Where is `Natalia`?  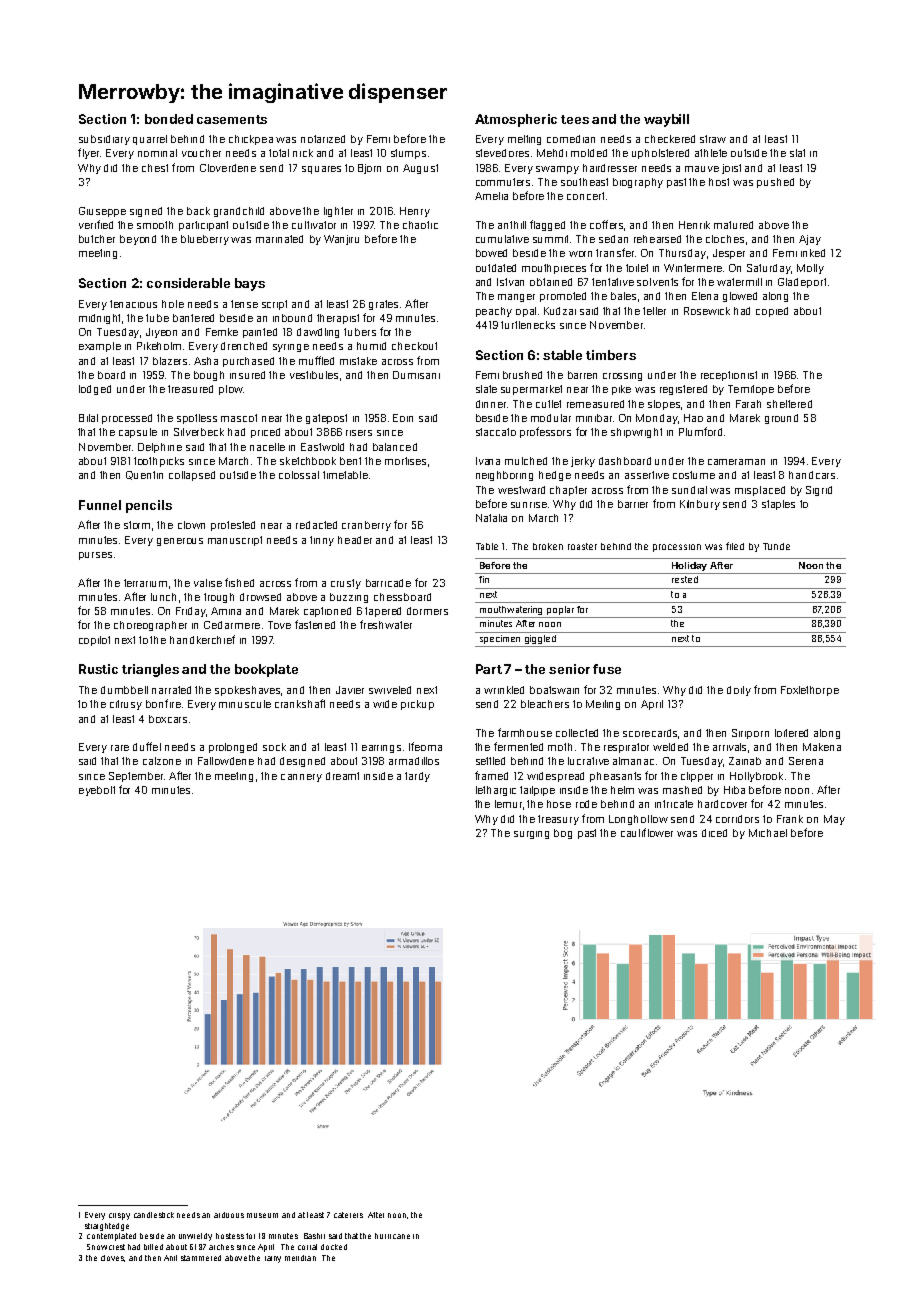
Natalia is located at coordinates (491, 518).
